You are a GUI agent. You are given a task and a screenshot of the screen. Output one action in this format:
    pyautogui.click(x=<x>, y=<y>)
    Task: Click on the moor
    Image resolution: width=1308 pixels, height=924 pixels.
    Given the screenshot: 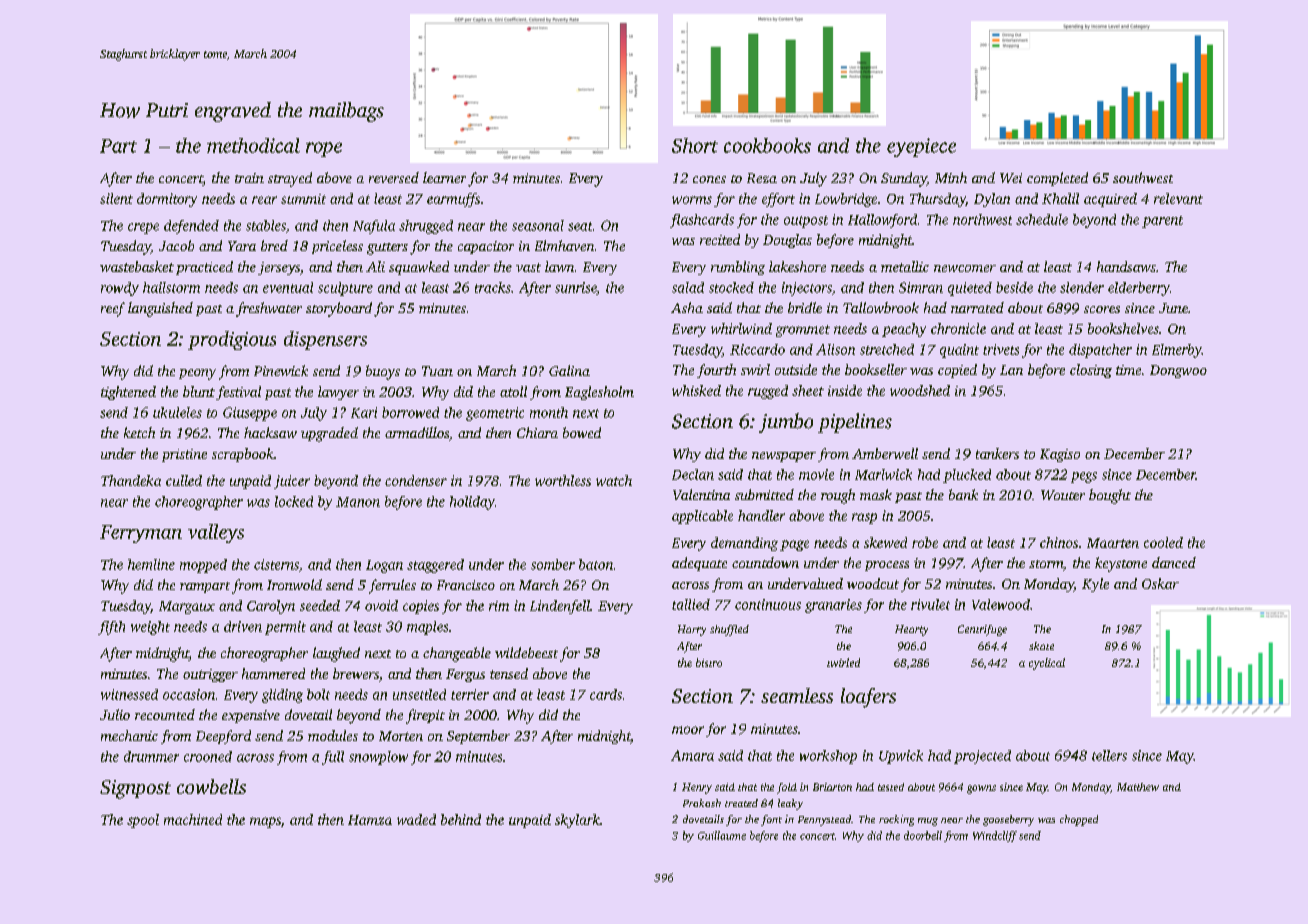 What is the action you would take?
    pyautogui.click(x=688, y=730)
